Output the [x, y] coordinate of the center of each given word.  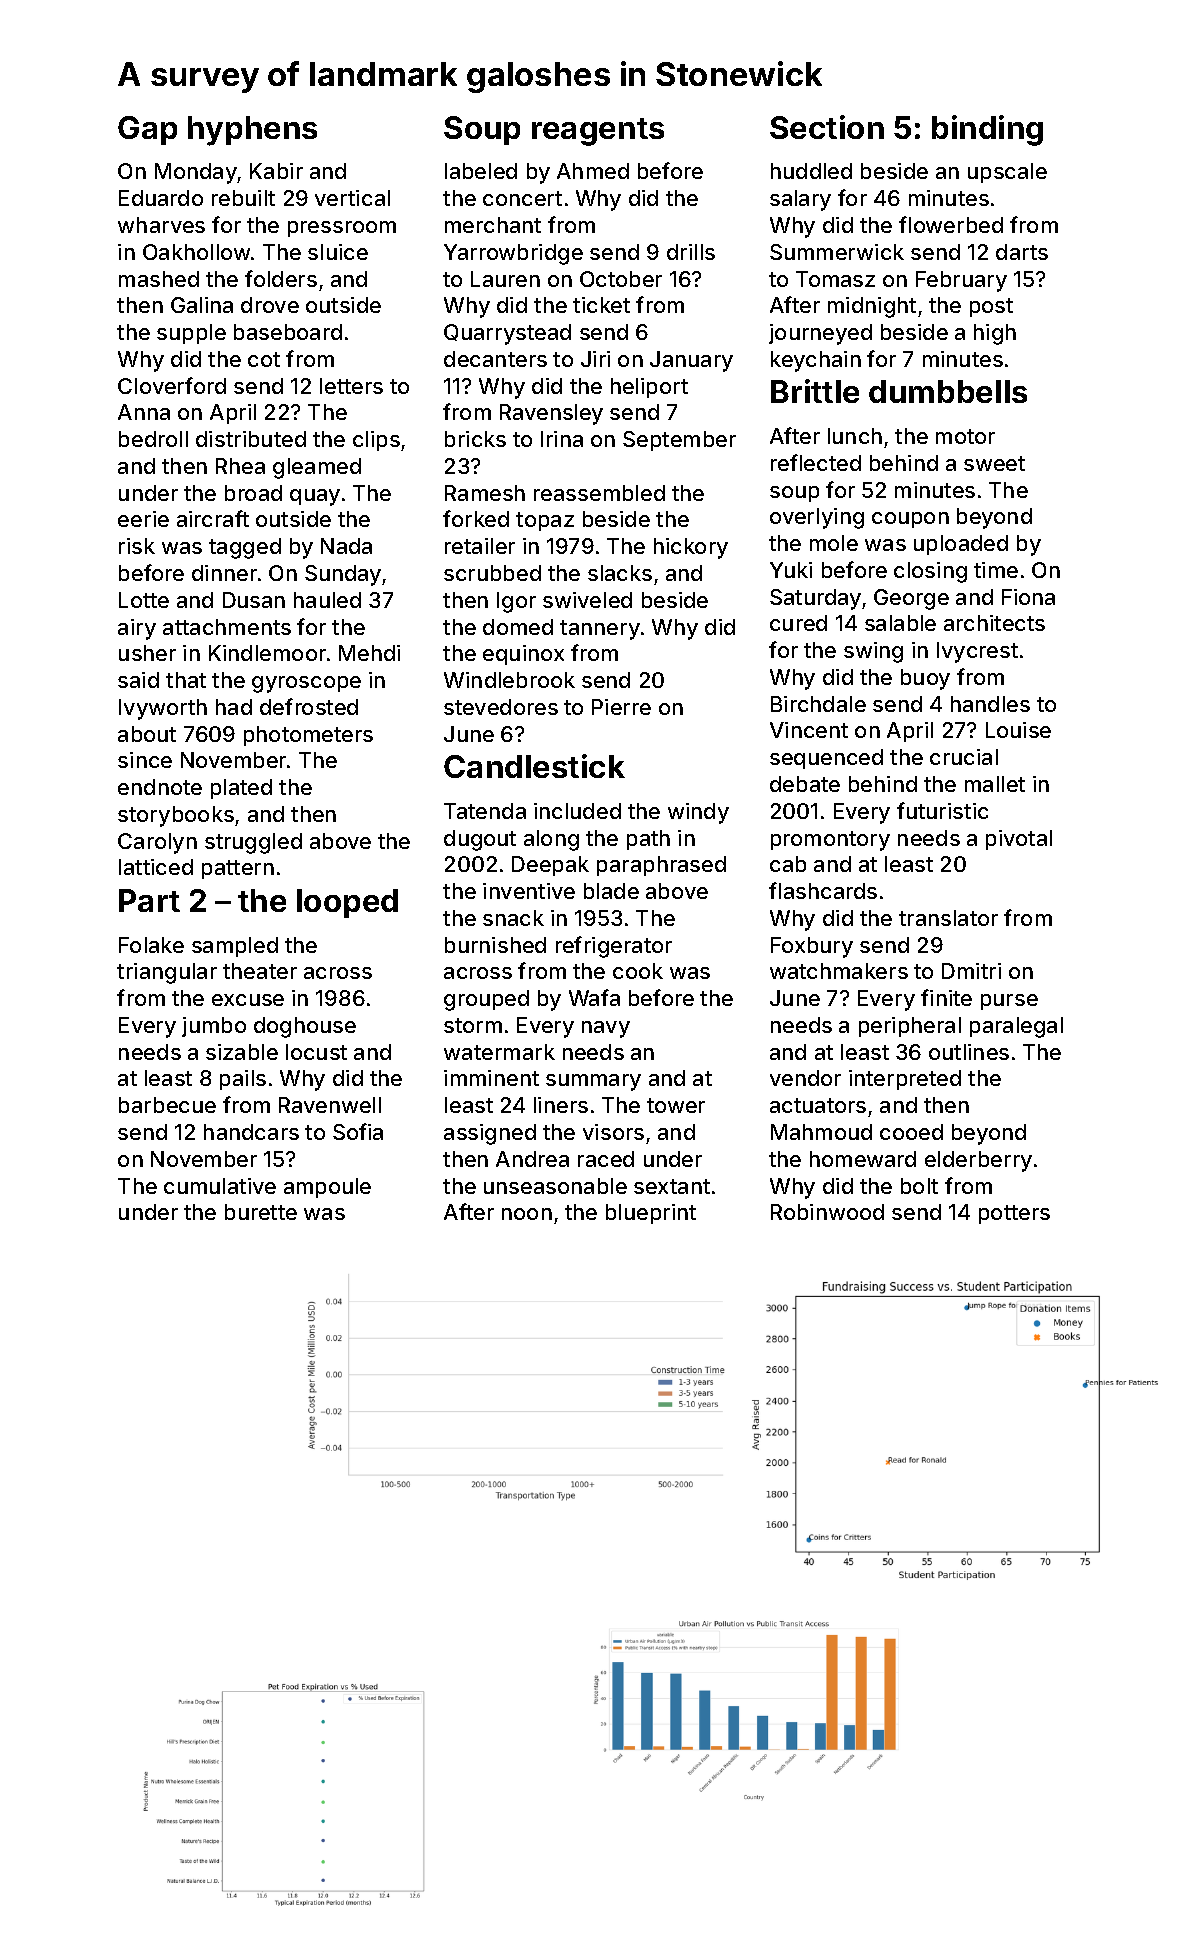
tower [676, 1105]
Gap [147, 130]
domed [518, 627]
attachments [227, 627]
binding [987, 130]
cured [798, 623]
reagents [598, 132]
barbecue [167, 1105]
